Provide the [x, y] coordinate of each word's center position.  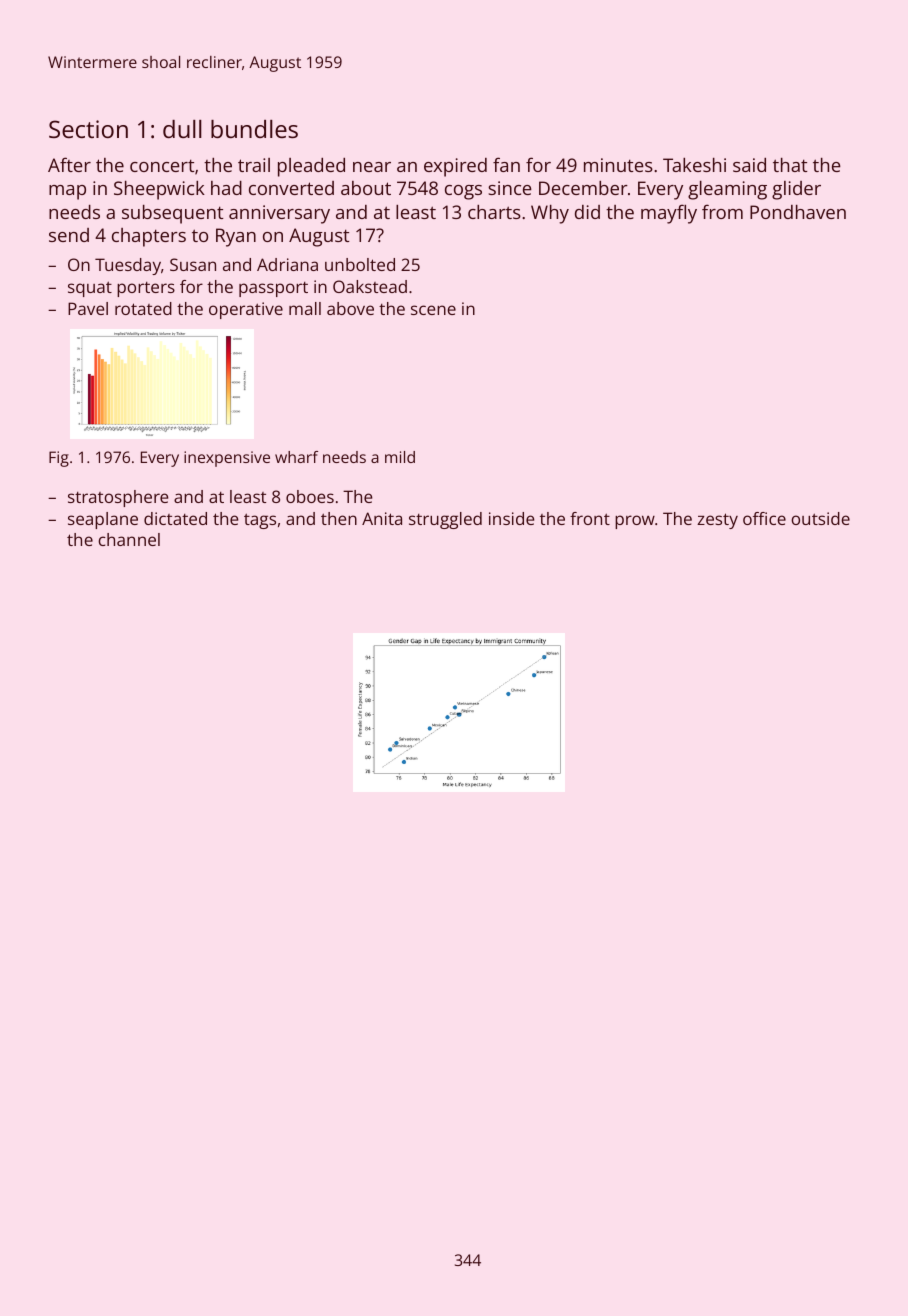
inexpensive [227, 459]
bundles [254, 129]
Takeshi [694, 165]
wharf [296, 457]
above [350, 308]
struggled [445, 520]
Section [88, 129]
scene [433, 310]
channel [129, 539]
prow [635, 522]
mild [400, 457]
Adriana [287, 264]
